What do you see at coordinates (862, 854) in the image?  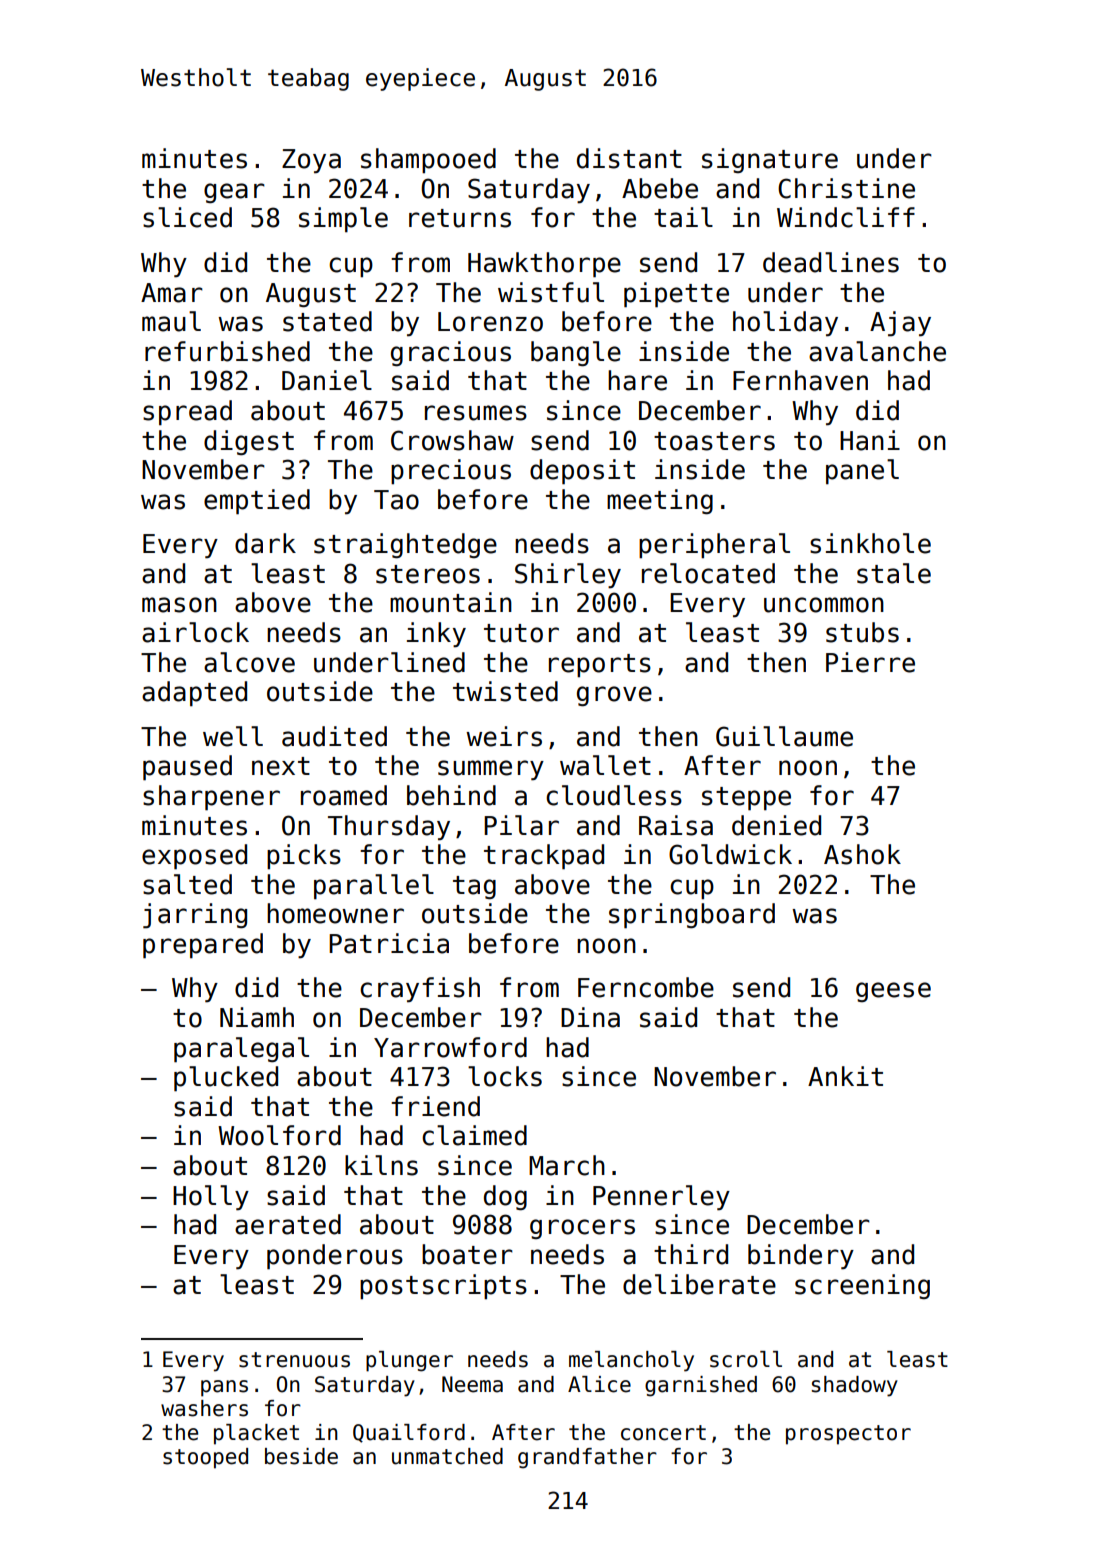 I see `Ashok` at bounding box center [862, 854].
